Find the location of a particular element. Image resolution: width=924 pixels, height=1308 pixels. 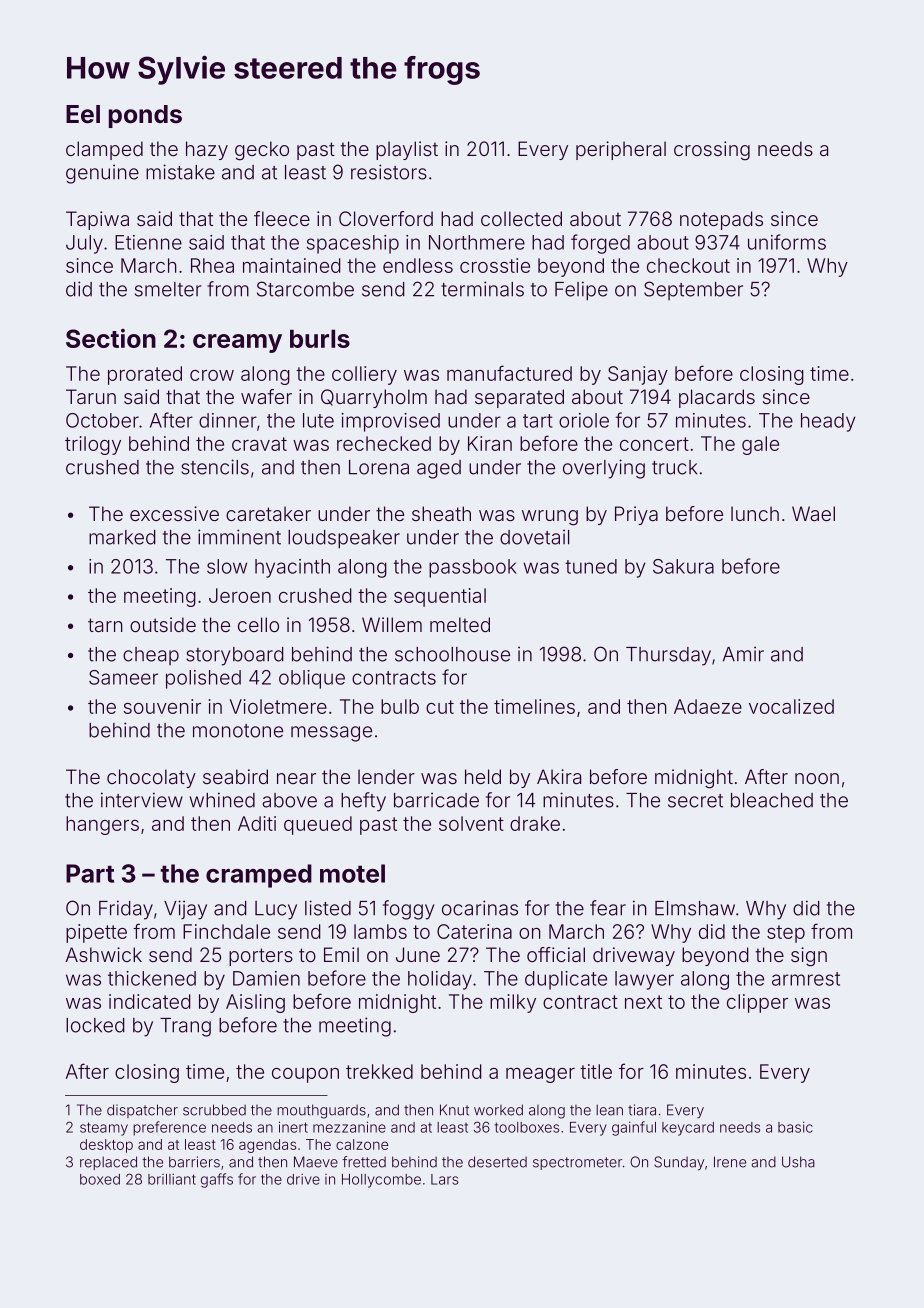

crossing is located at coordinates (712, 151).
